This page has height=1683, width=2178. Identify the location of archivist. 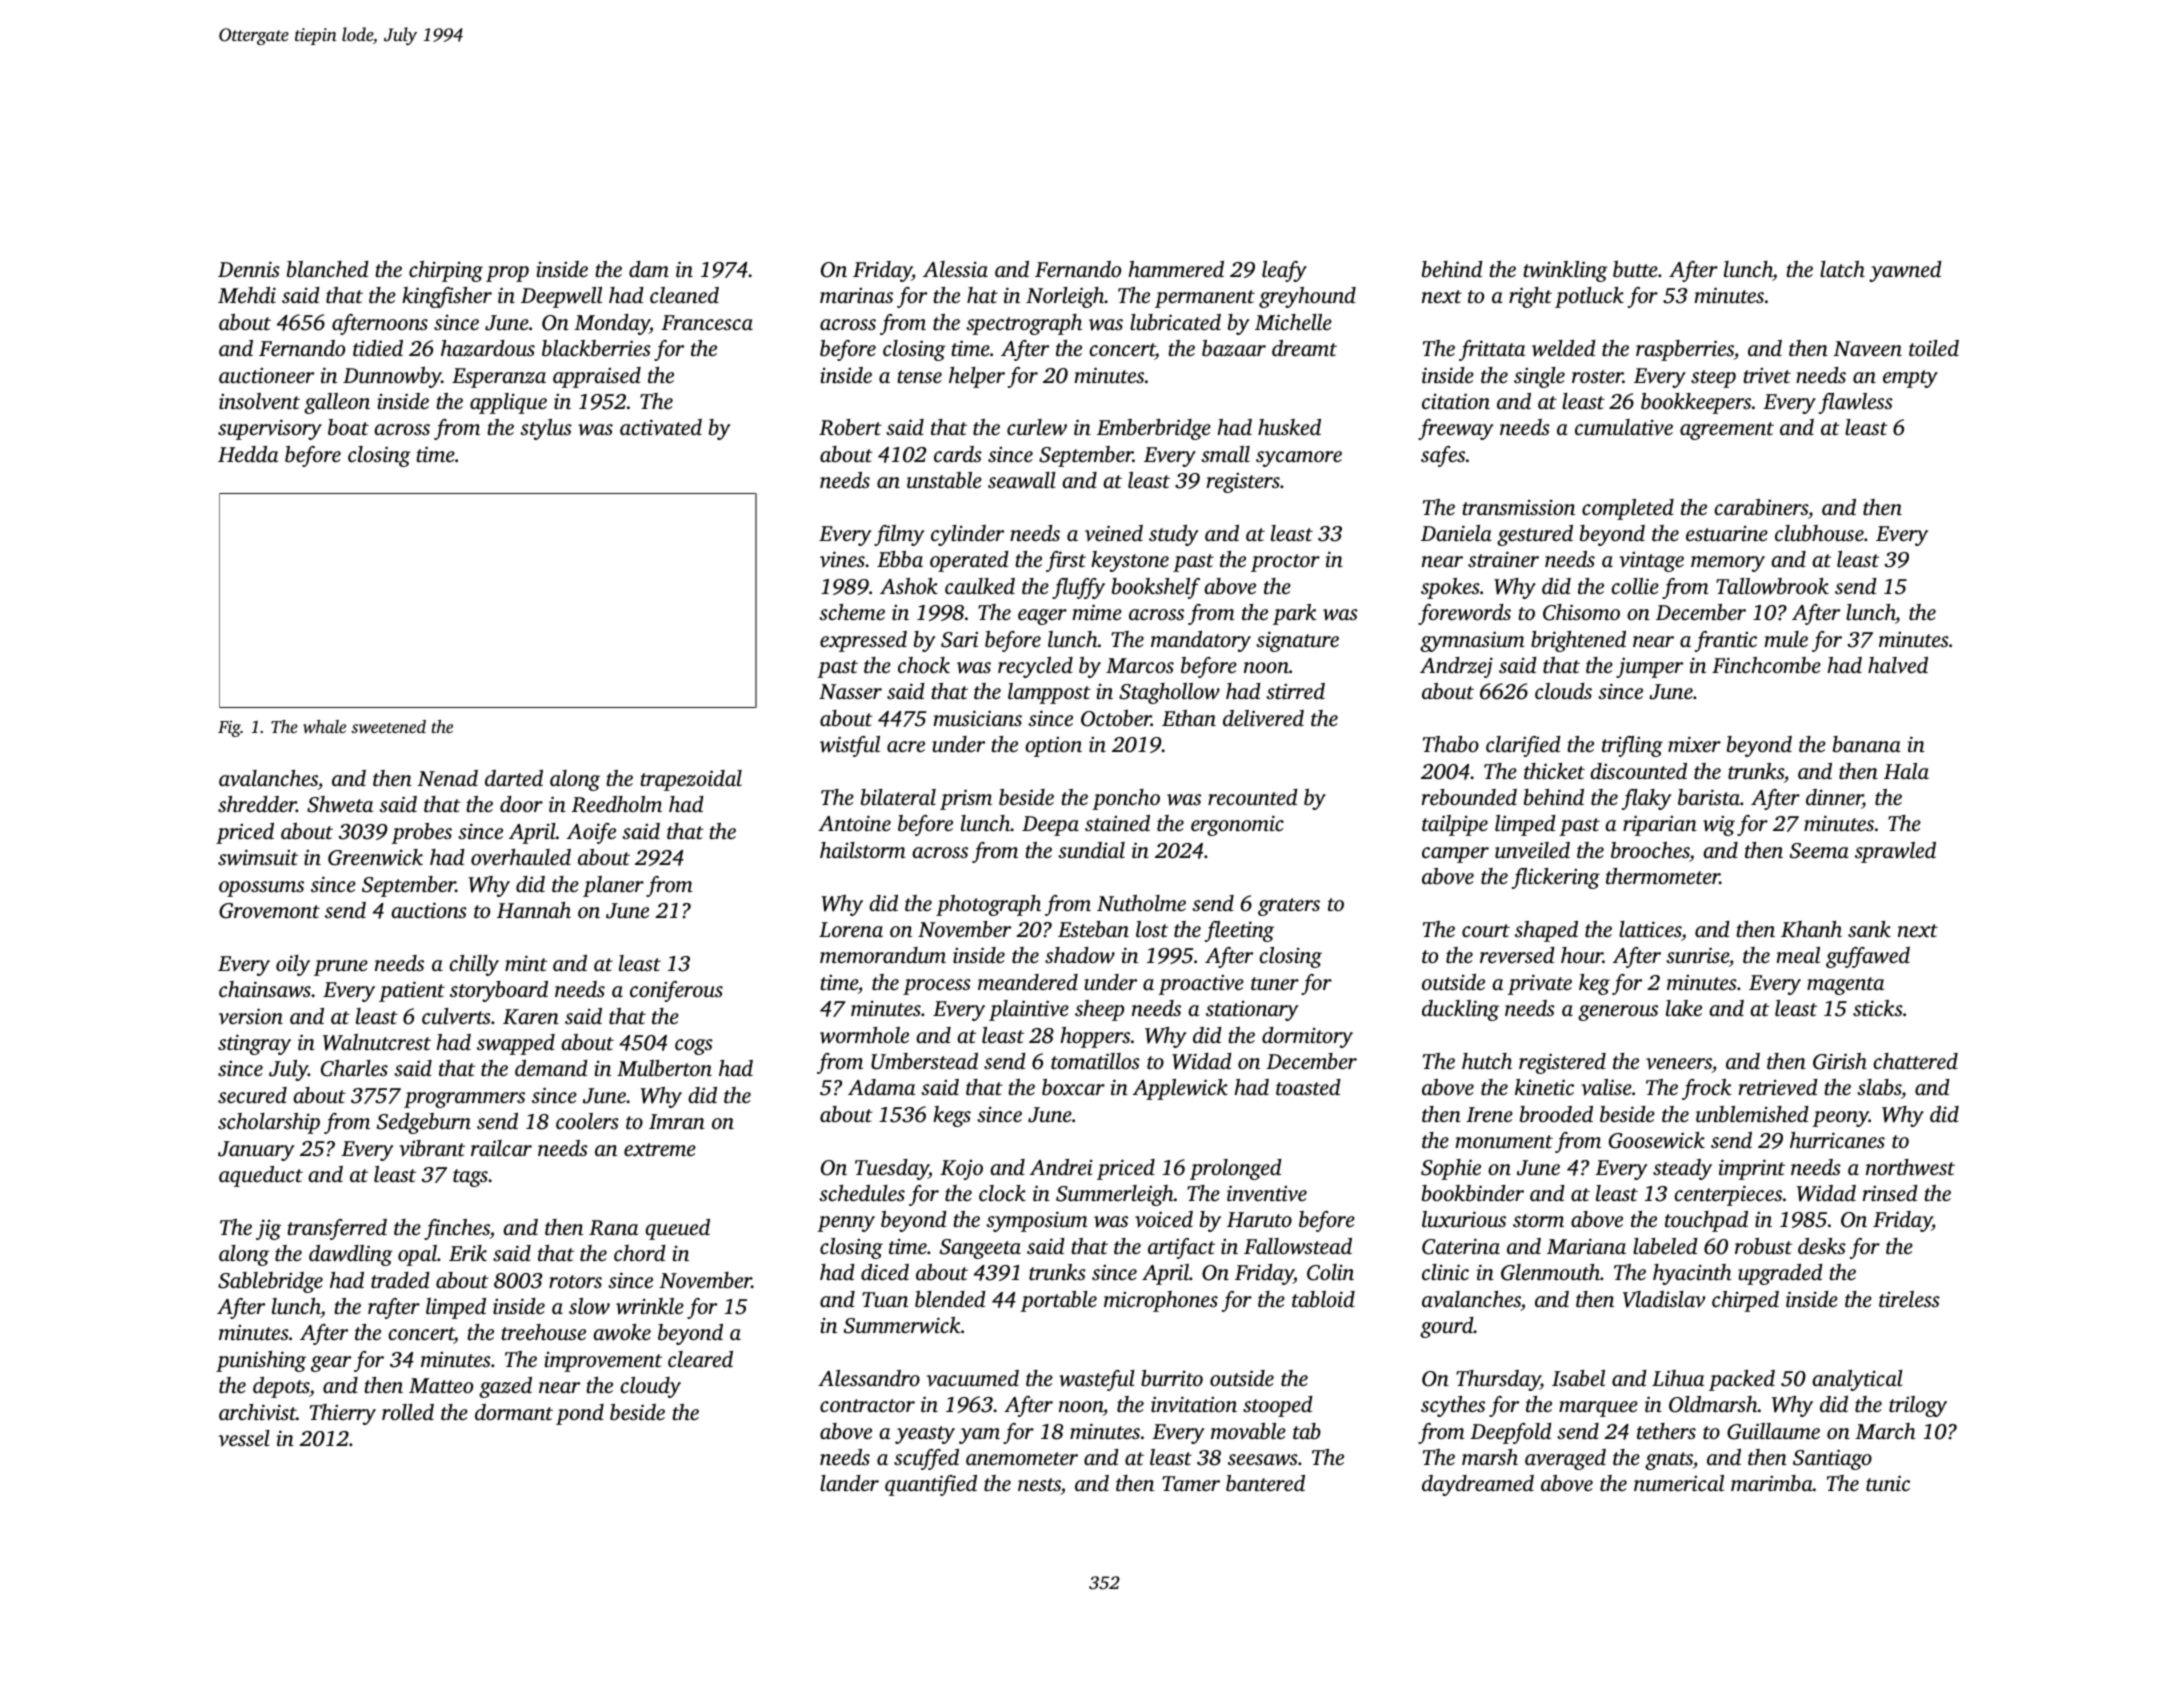
(257, 1412).
